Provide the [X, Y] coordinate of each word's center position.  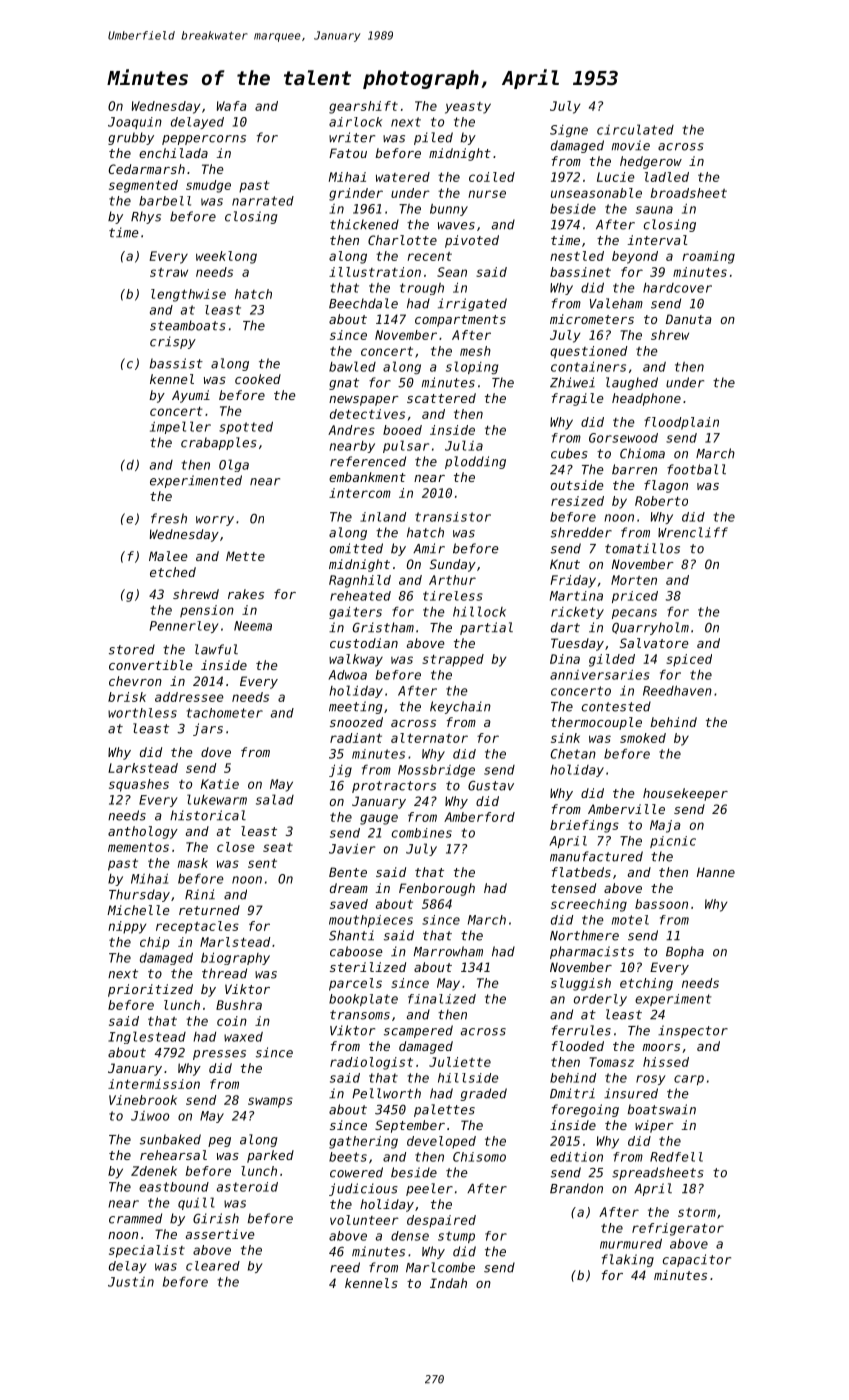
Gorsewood [623, 438]
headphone [646, 399]
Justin [131, 1282]
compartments [460, 321]
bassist [176, 363]
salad [275, 799]
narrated [263, 201]
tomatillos [642, 548]
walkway [356, 660]
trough [422, 289]
